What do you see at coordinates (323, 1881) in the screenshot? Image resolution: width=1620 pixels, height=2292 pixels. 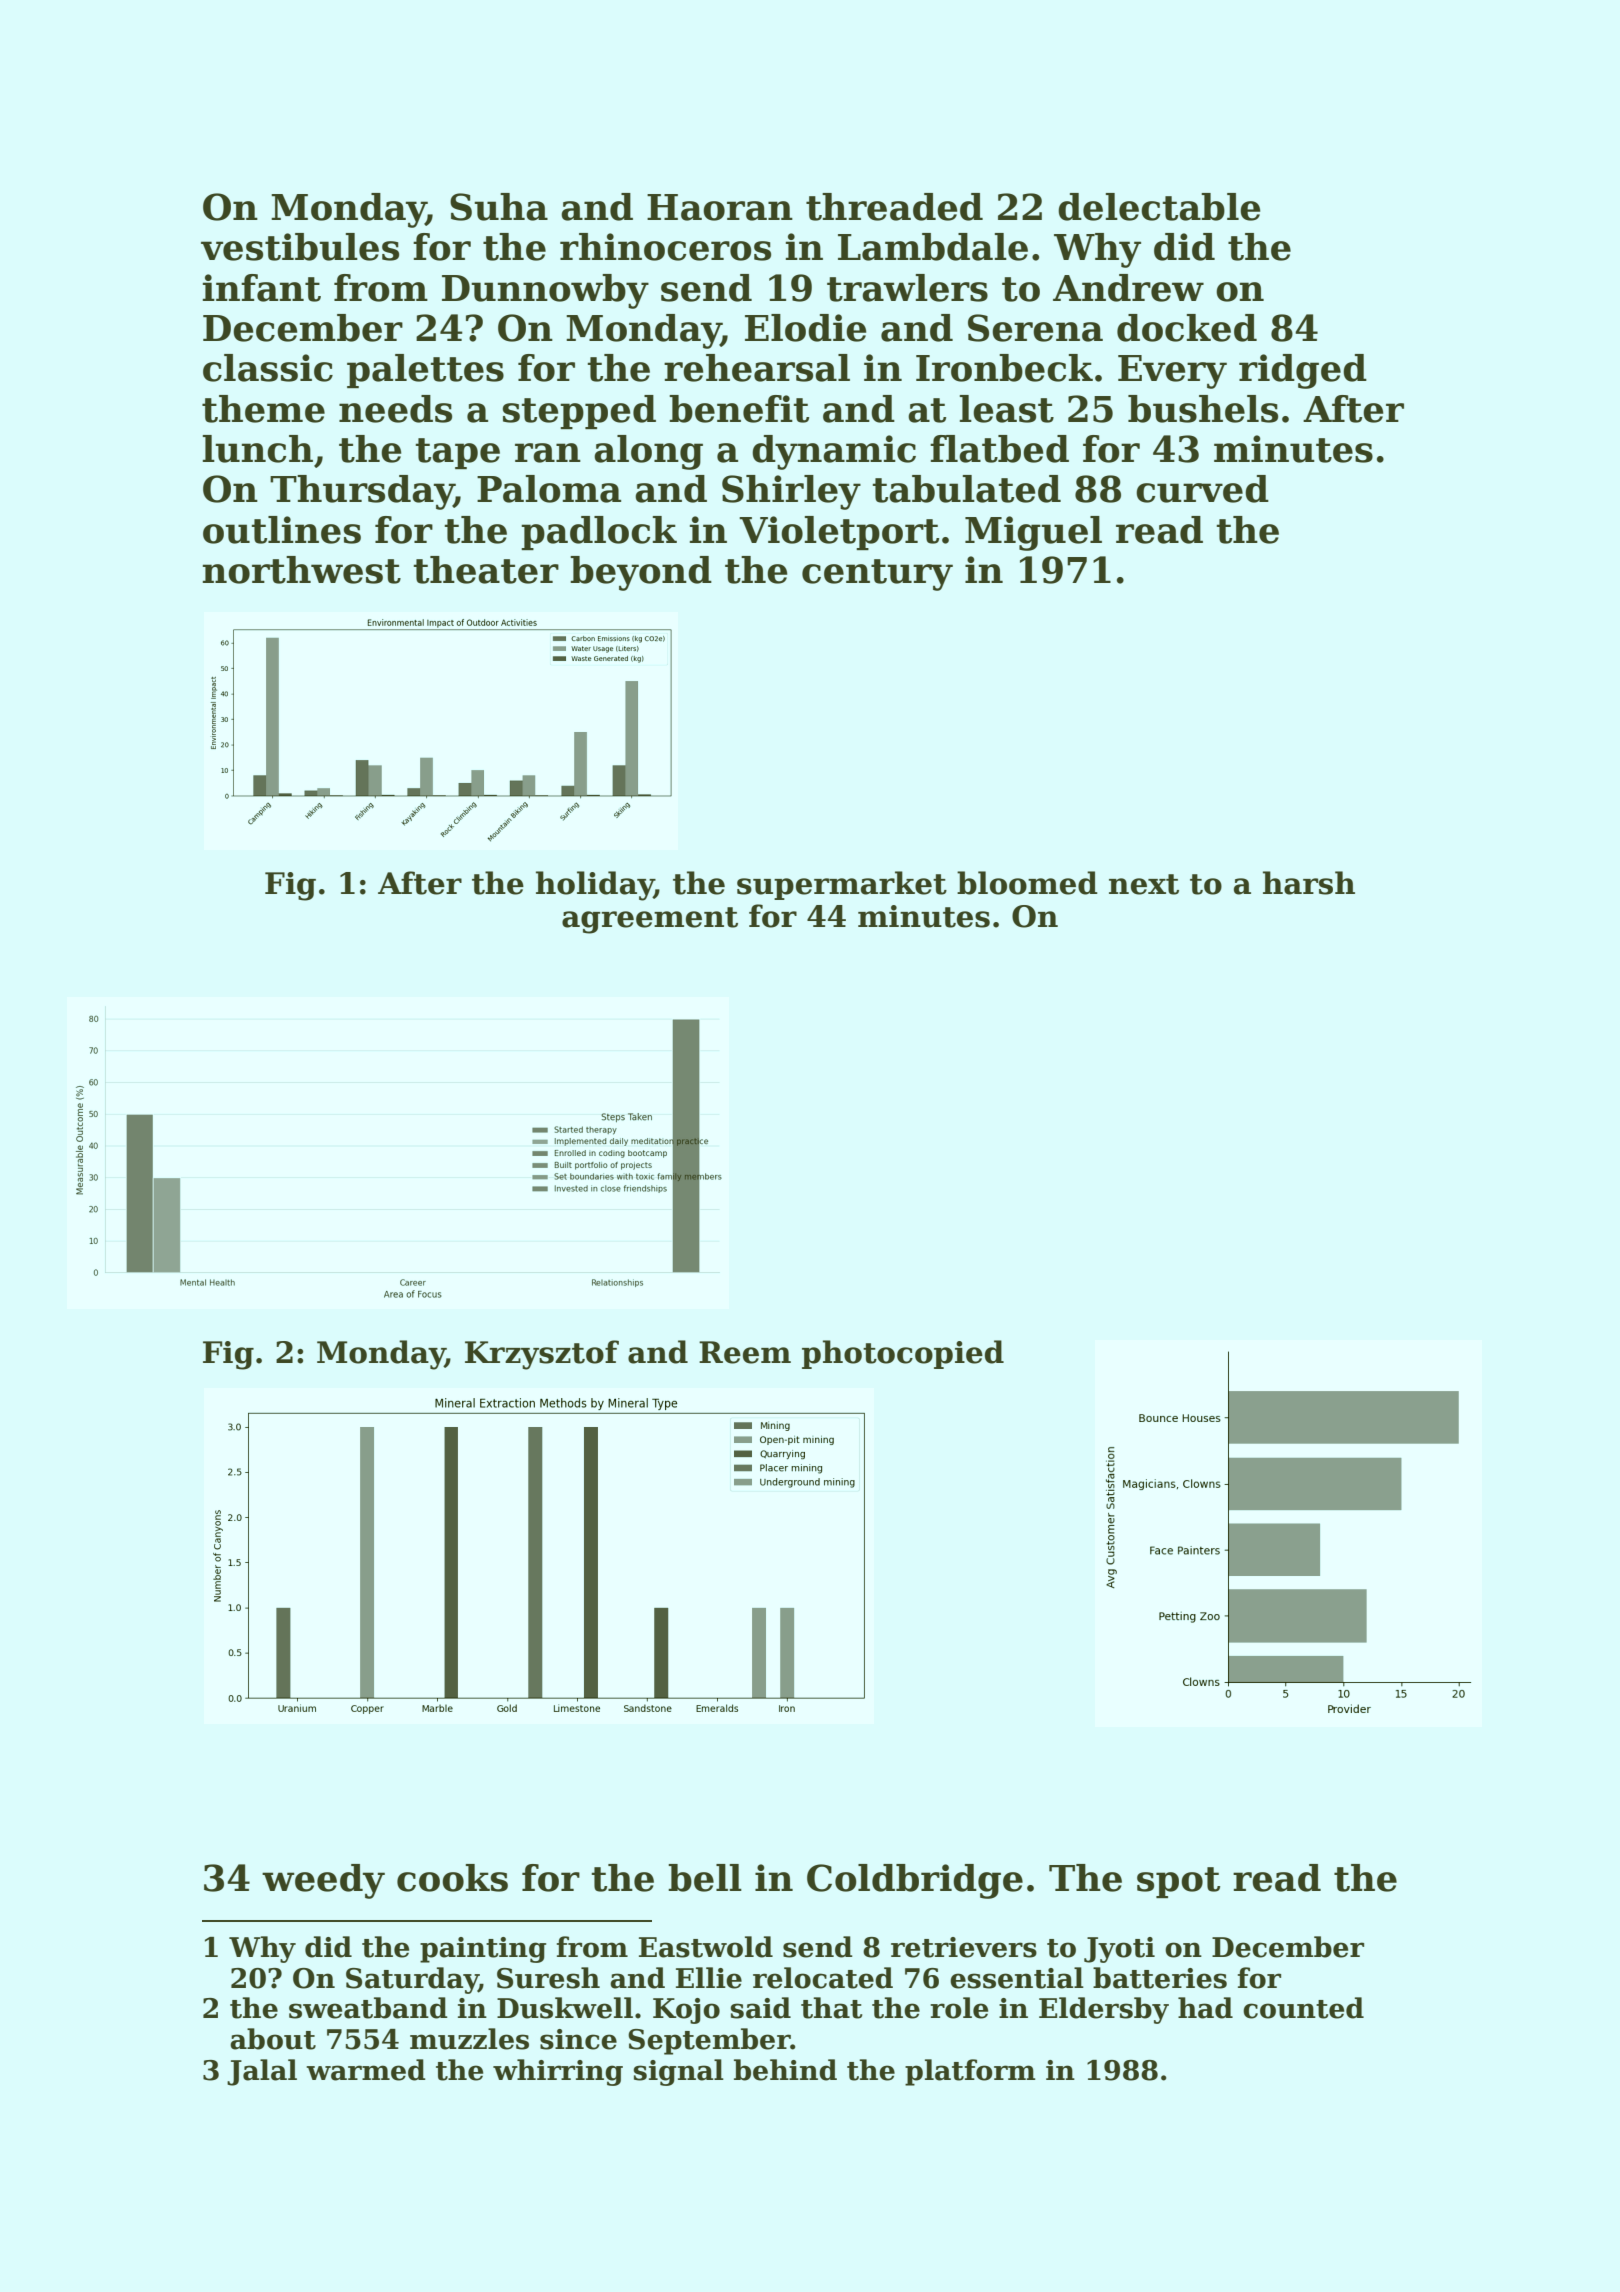 I see `weedy` at bounding box center [323, 1881].
